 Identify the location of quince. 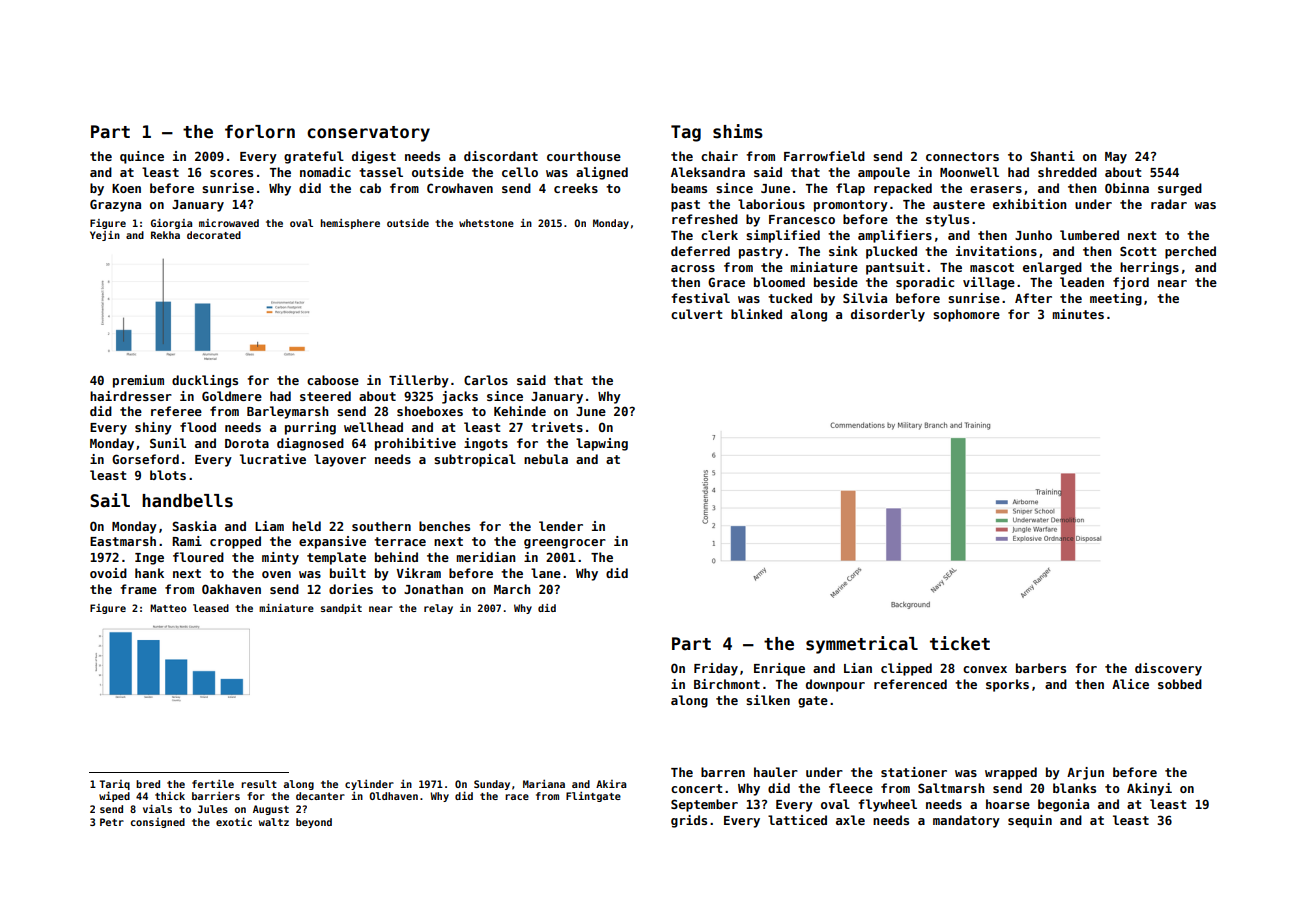
(142, 157).
